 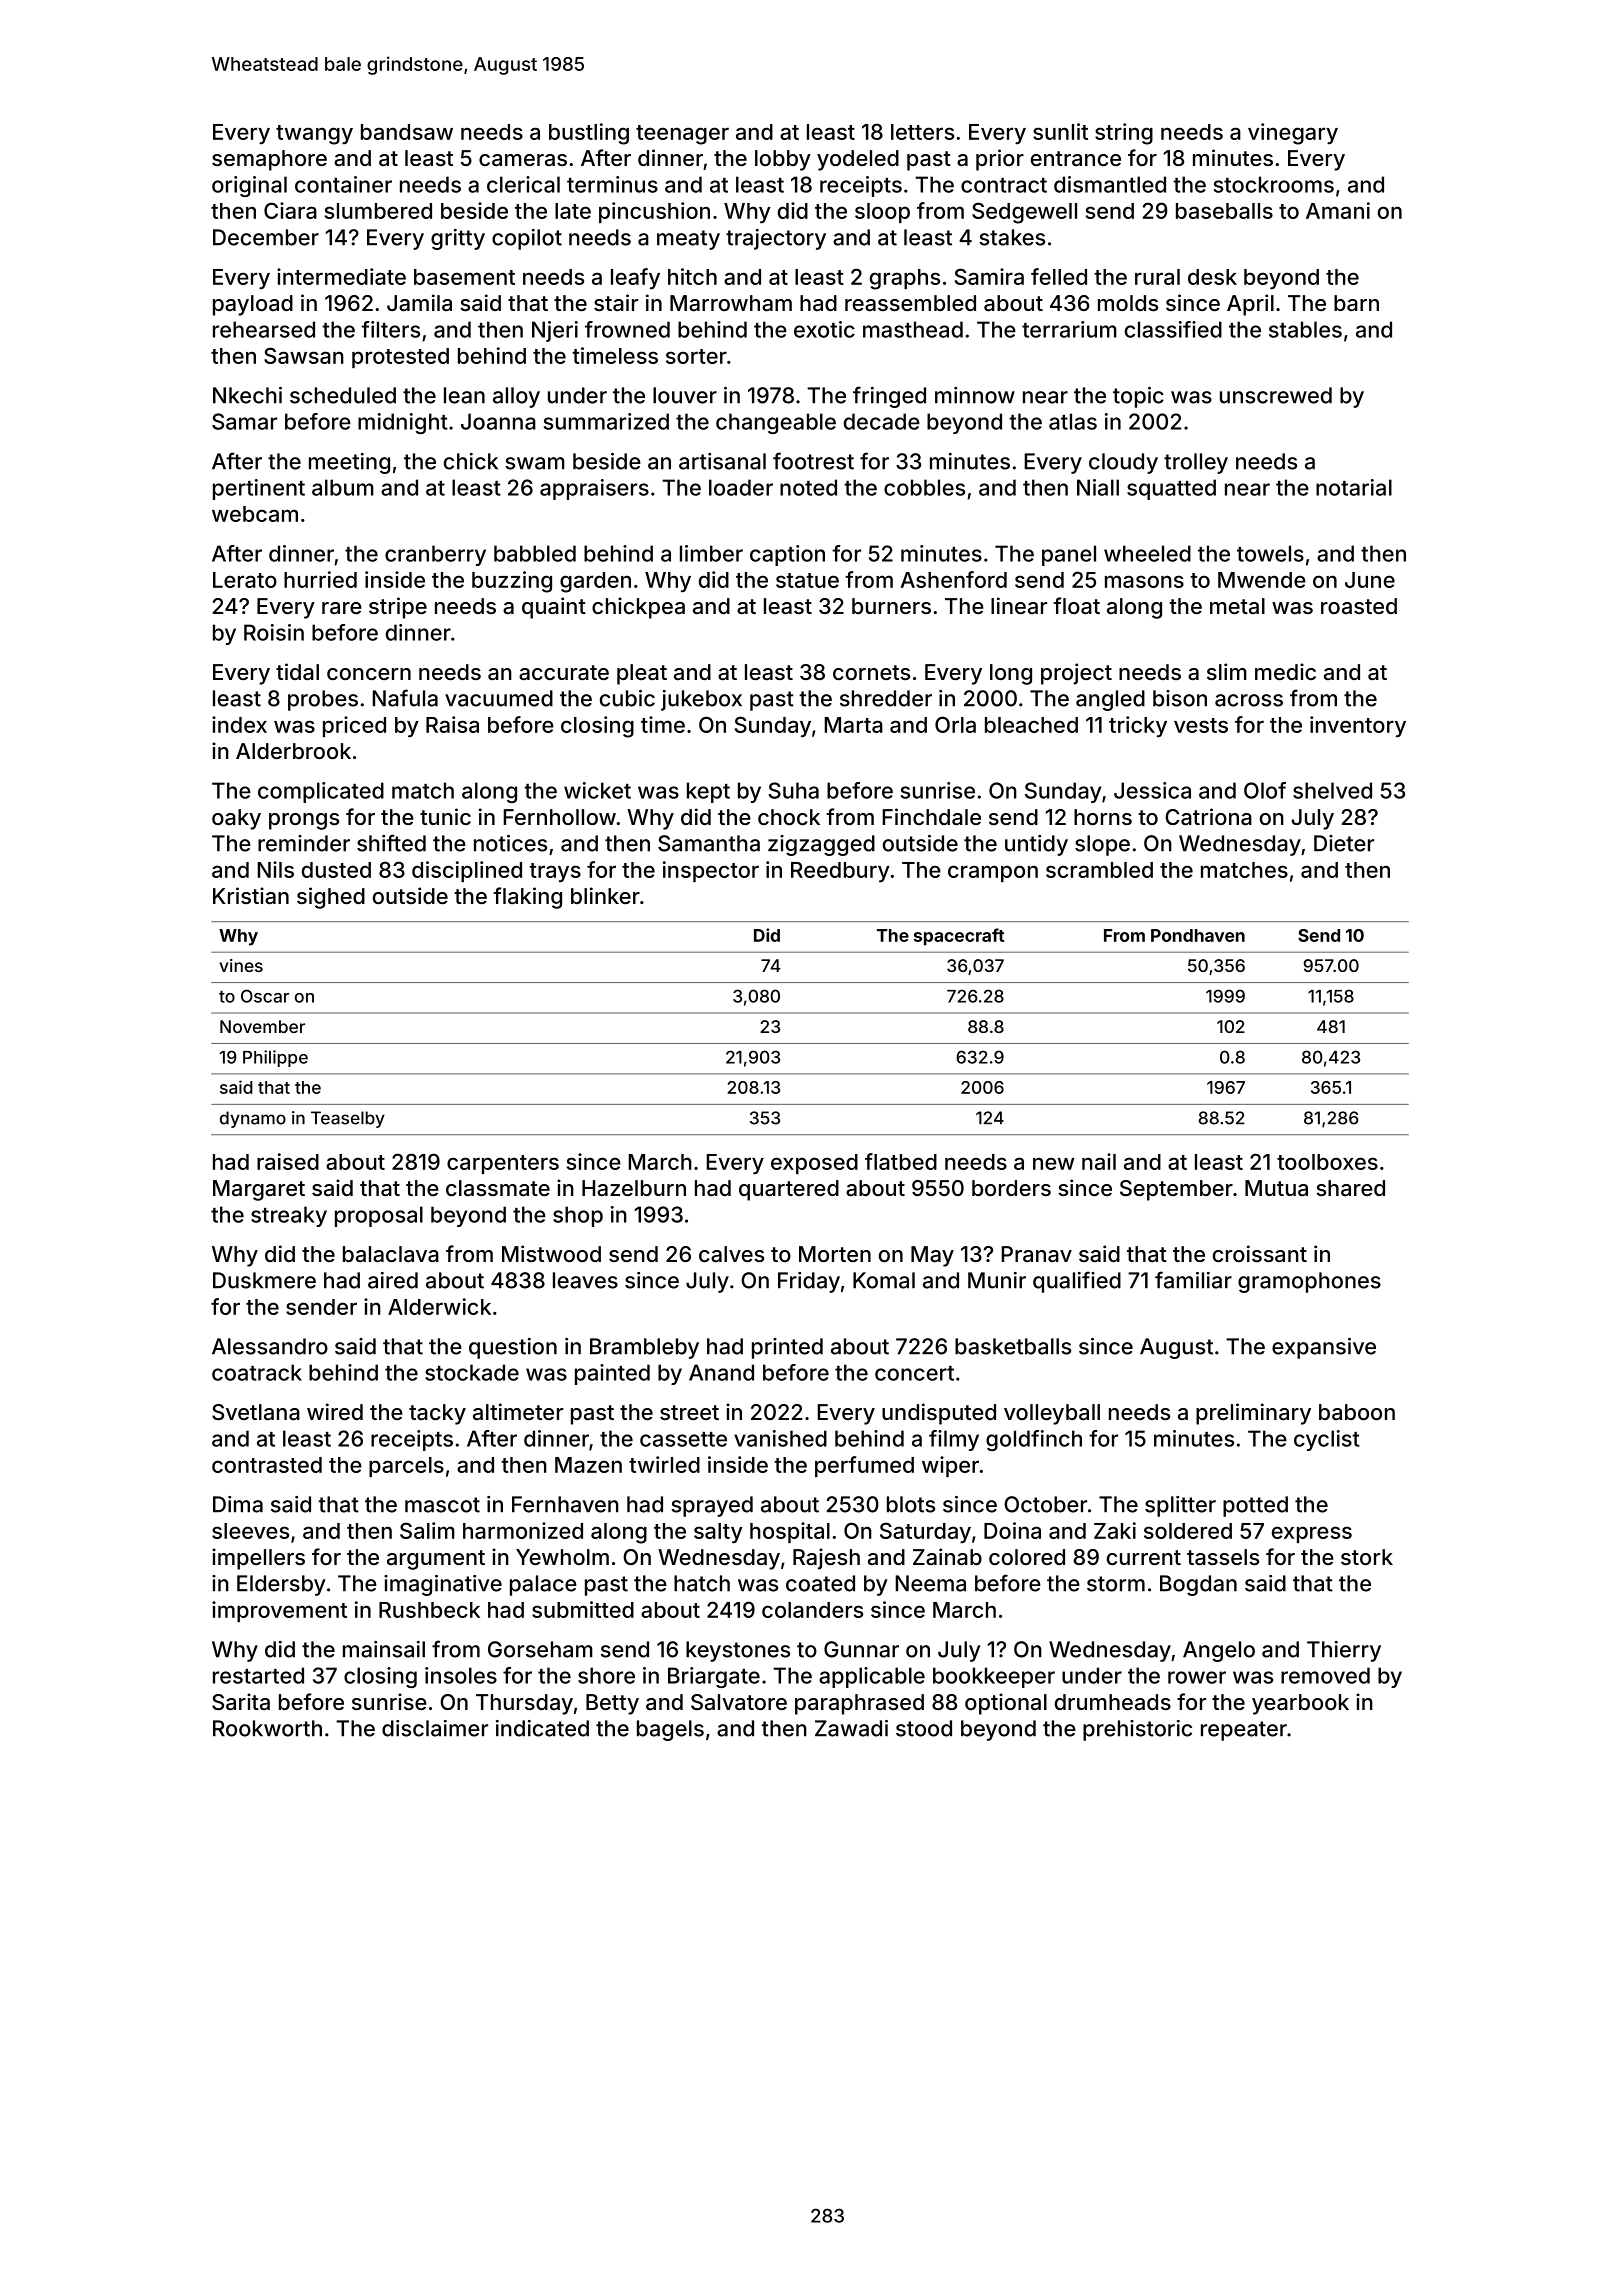 What do you see at coordinates (251, 896) in the screenshot?
I see `Kristian` at bounding box center [251, 896].
